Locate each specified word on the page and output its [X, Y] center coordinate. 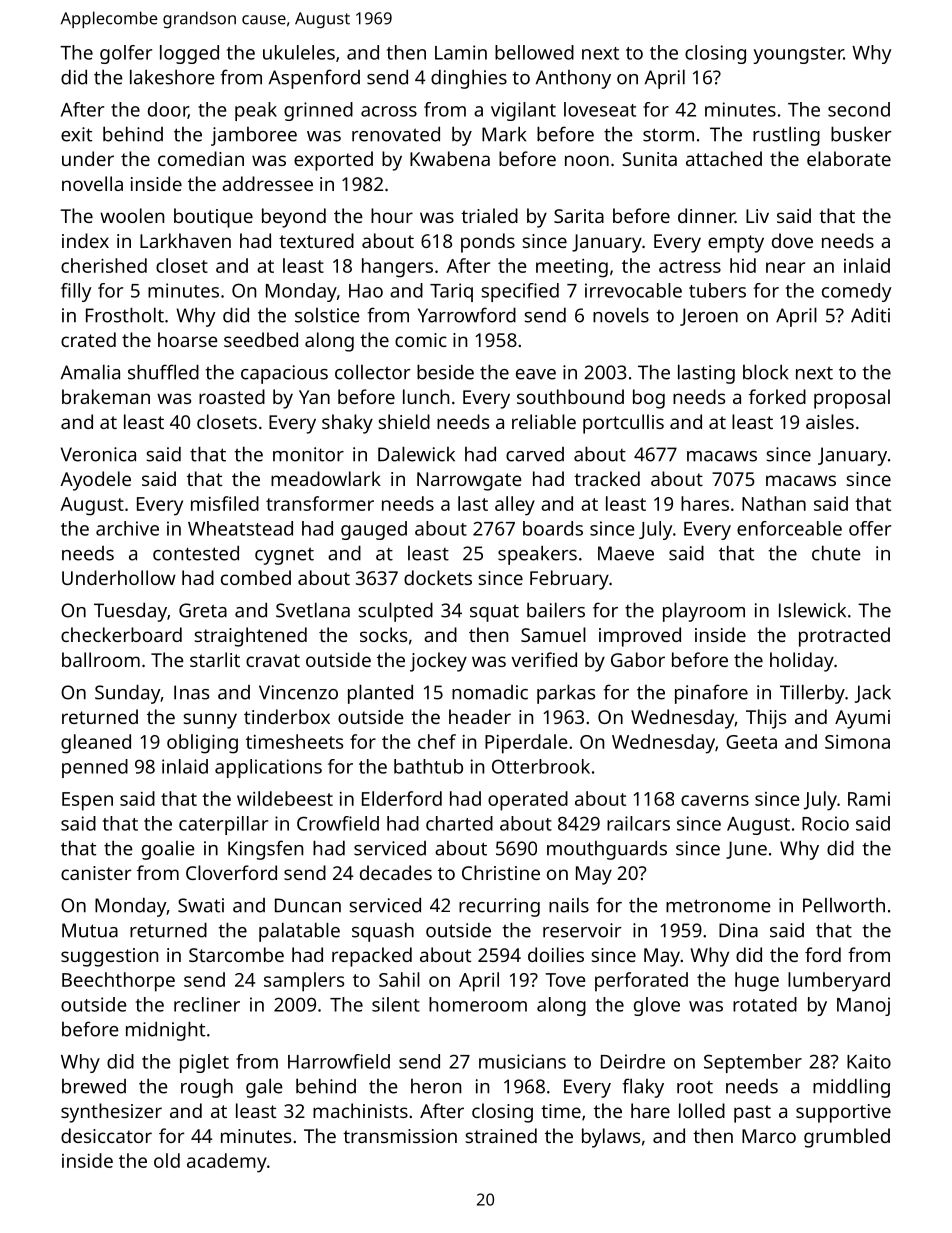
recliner [207, 1004]
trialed [489, 215]
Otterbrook [541, 766]
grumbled [847, 1138]
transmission [400, 1136]
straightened [251, 637]
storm [668, 135]
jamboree [254, 136]
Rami [869, 799]
